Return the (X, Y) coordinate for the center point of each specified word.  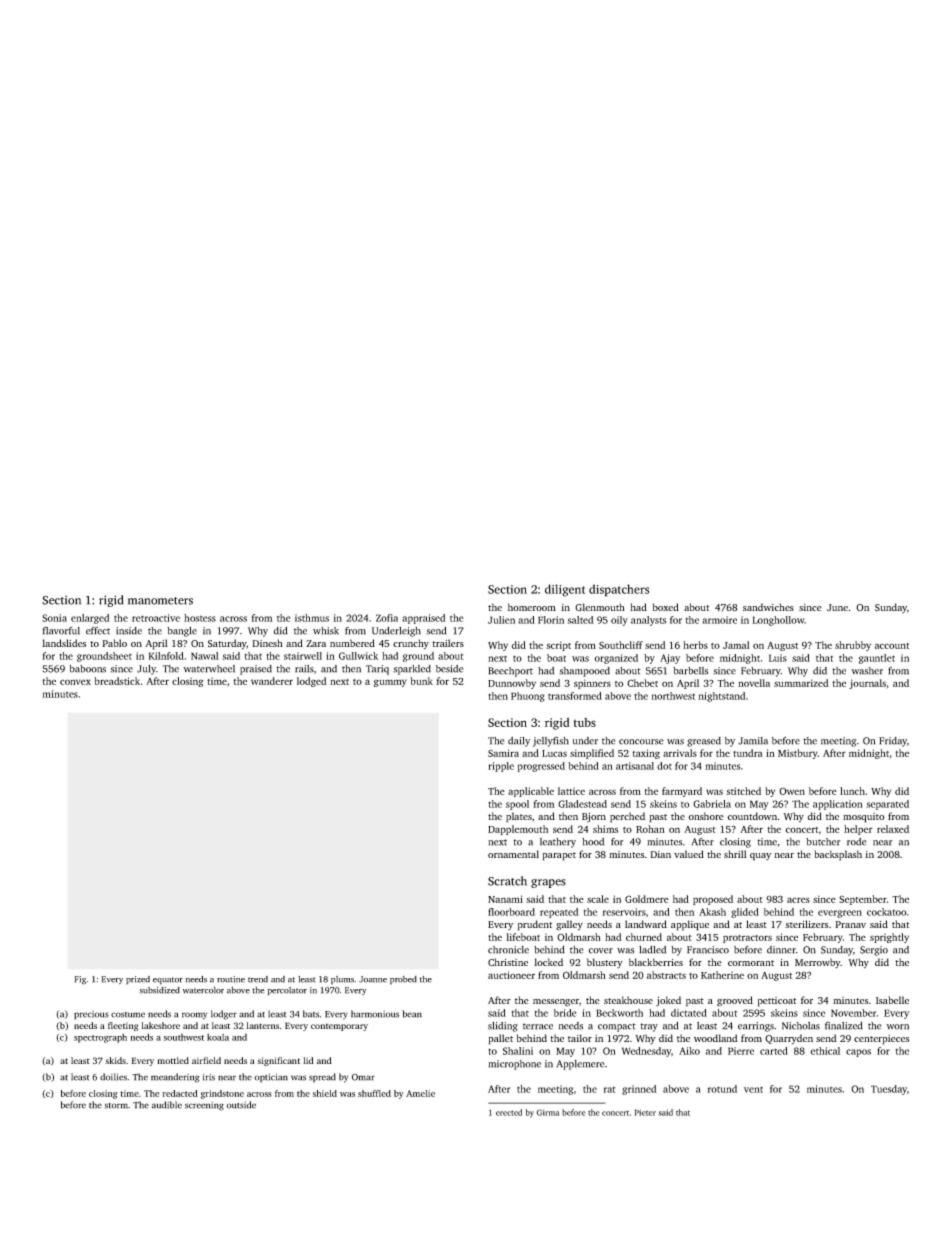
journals (867, 684)
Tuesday (889, 1090)
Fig (80, 980)
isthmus (312, 618)
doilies (113, 1077)
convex (75, 682)
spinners (592, 684)
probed (403, 980)
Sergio (874, 951)
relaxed (893, 829)
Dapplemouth (518, 830)
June (837, 607)
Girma (547, 1112)
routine (231, 979)
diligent (565, 590)
